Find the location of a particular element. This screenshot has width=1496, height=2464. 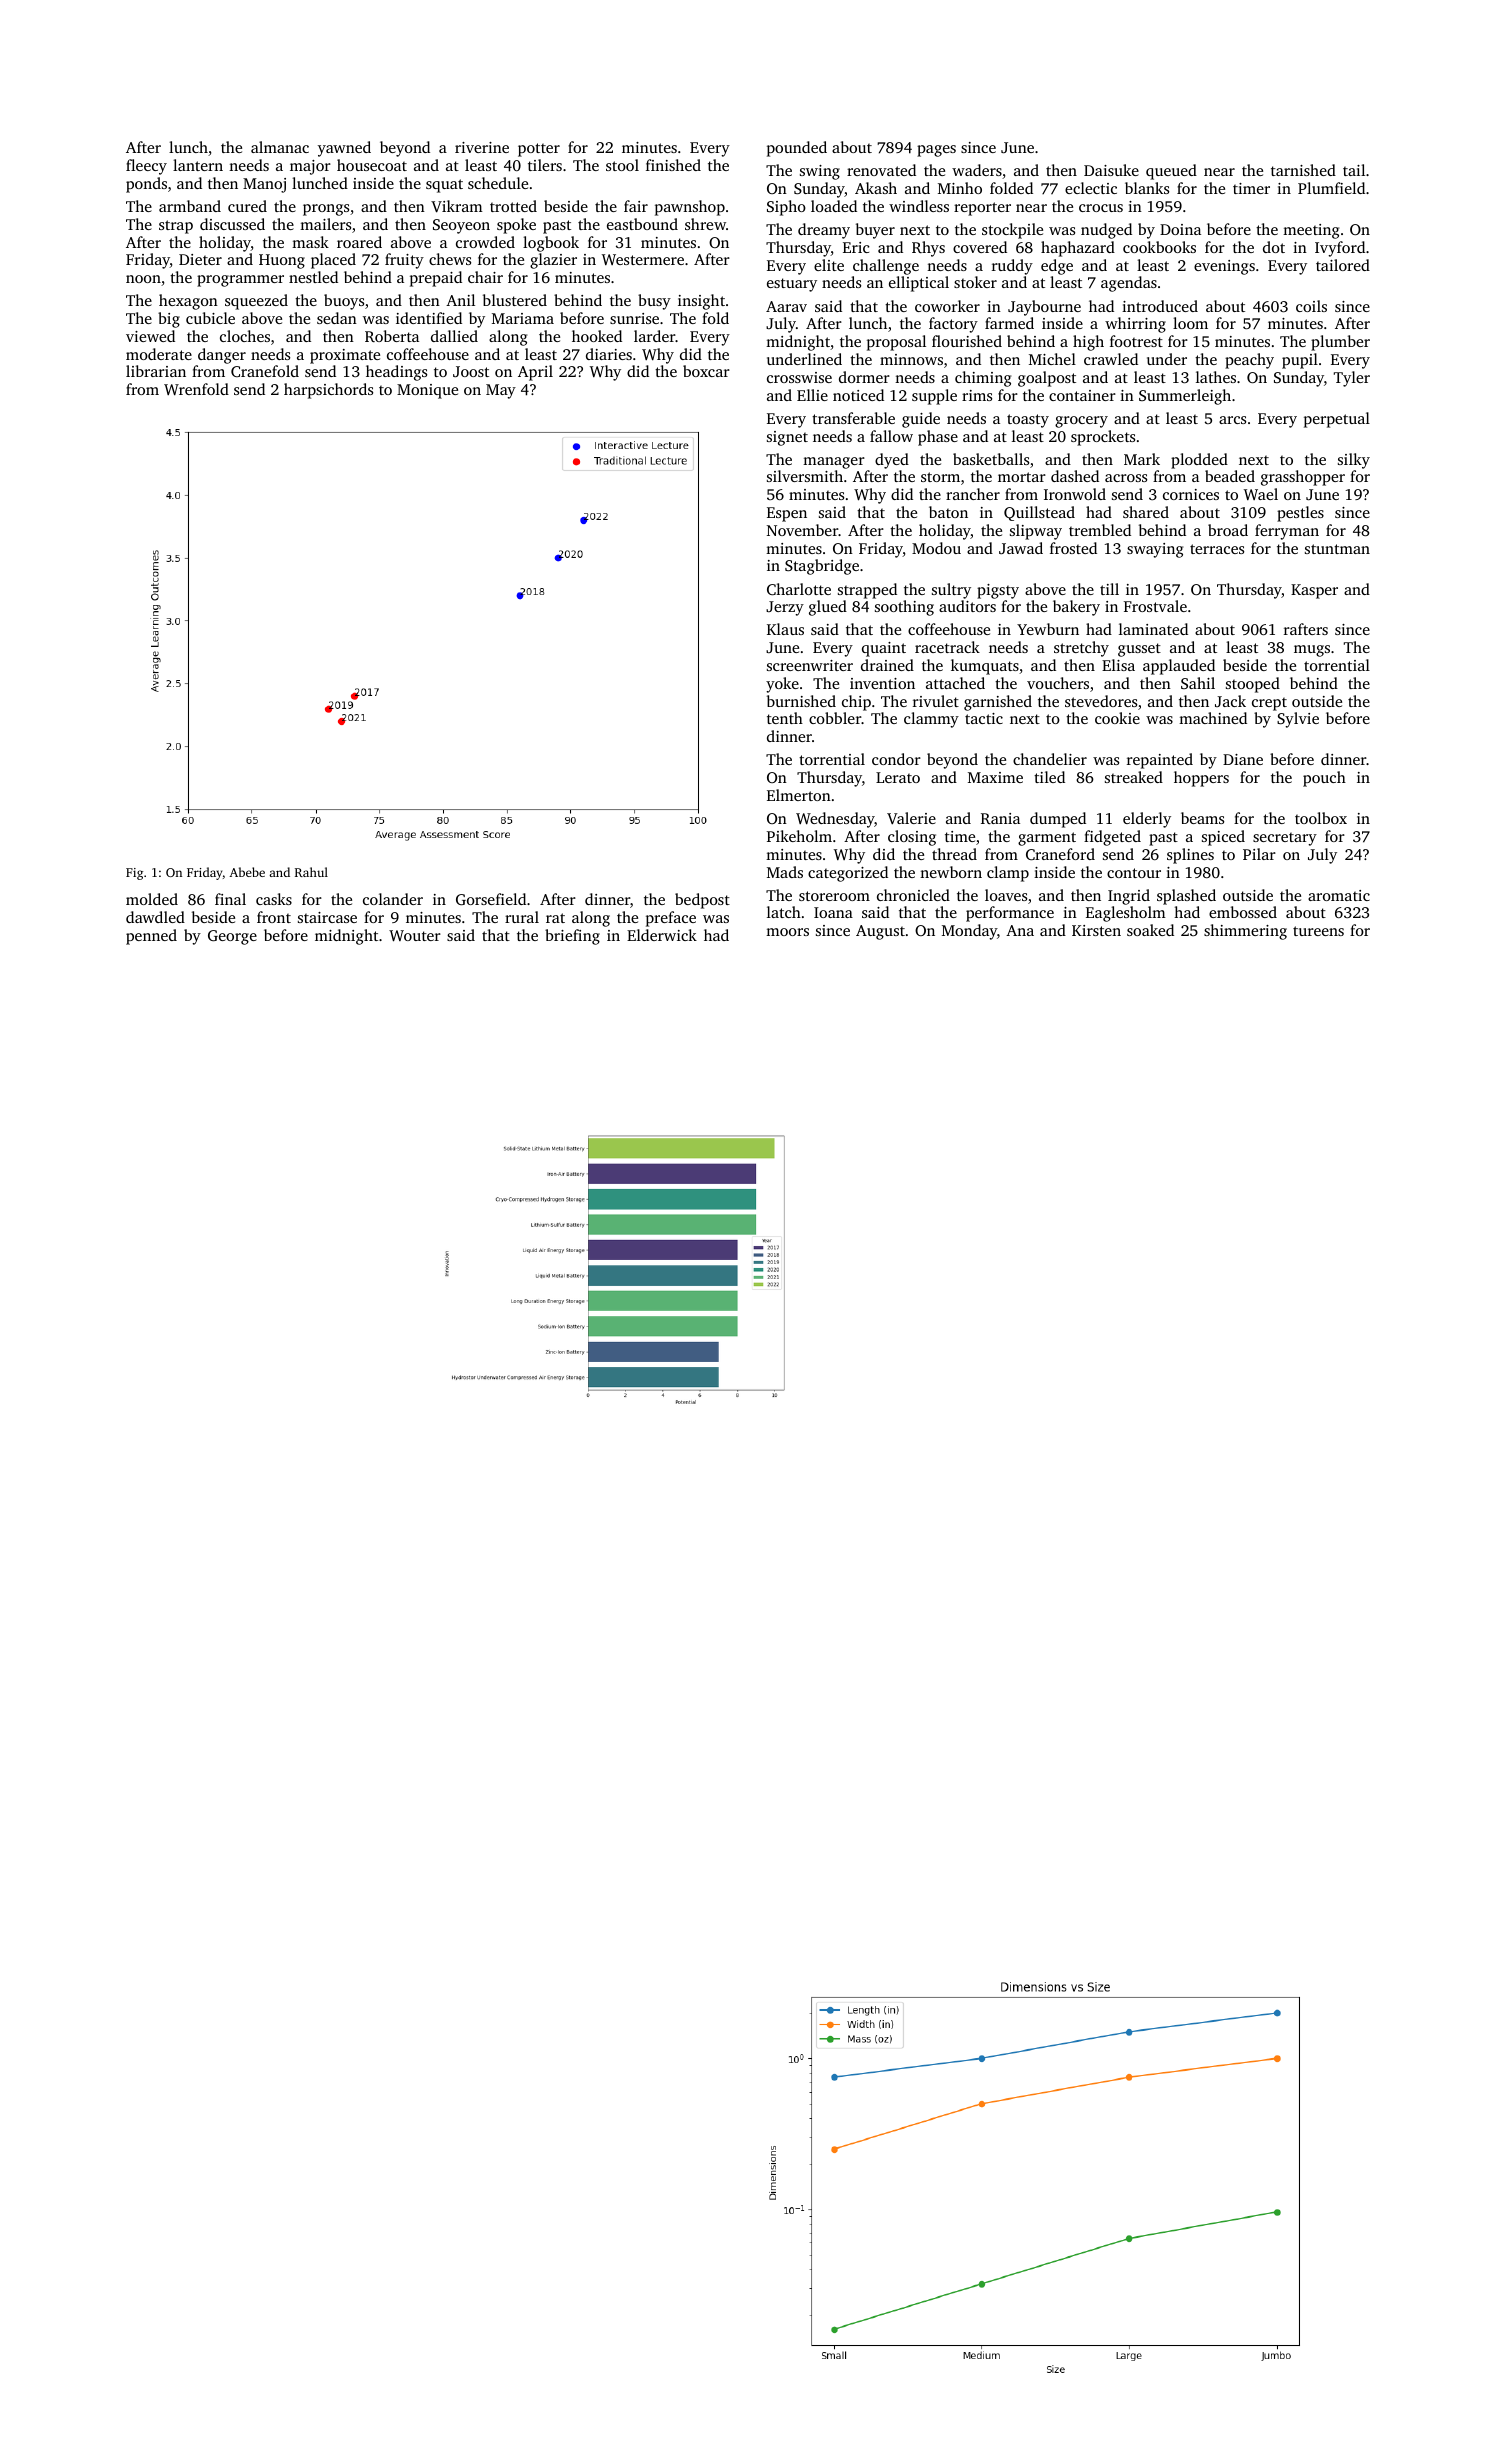

logbook is located at coordinates (551, 244).
